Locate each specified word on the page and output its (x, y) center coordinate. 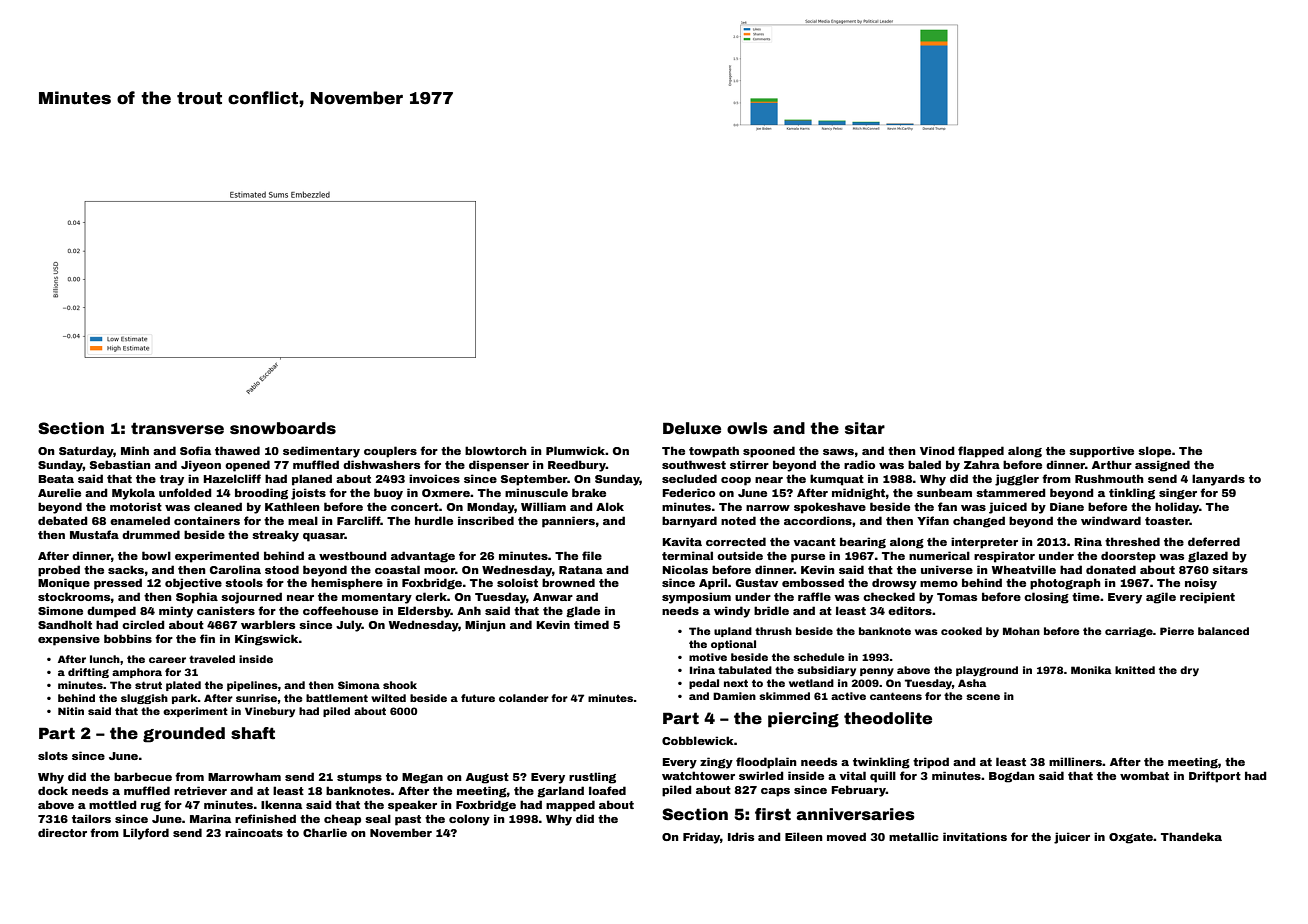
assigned (1162, 466)
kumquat (837, 480)
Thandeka (1191, 836)
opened (247, 466)
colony (469, 820)
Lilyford (146, 834)
